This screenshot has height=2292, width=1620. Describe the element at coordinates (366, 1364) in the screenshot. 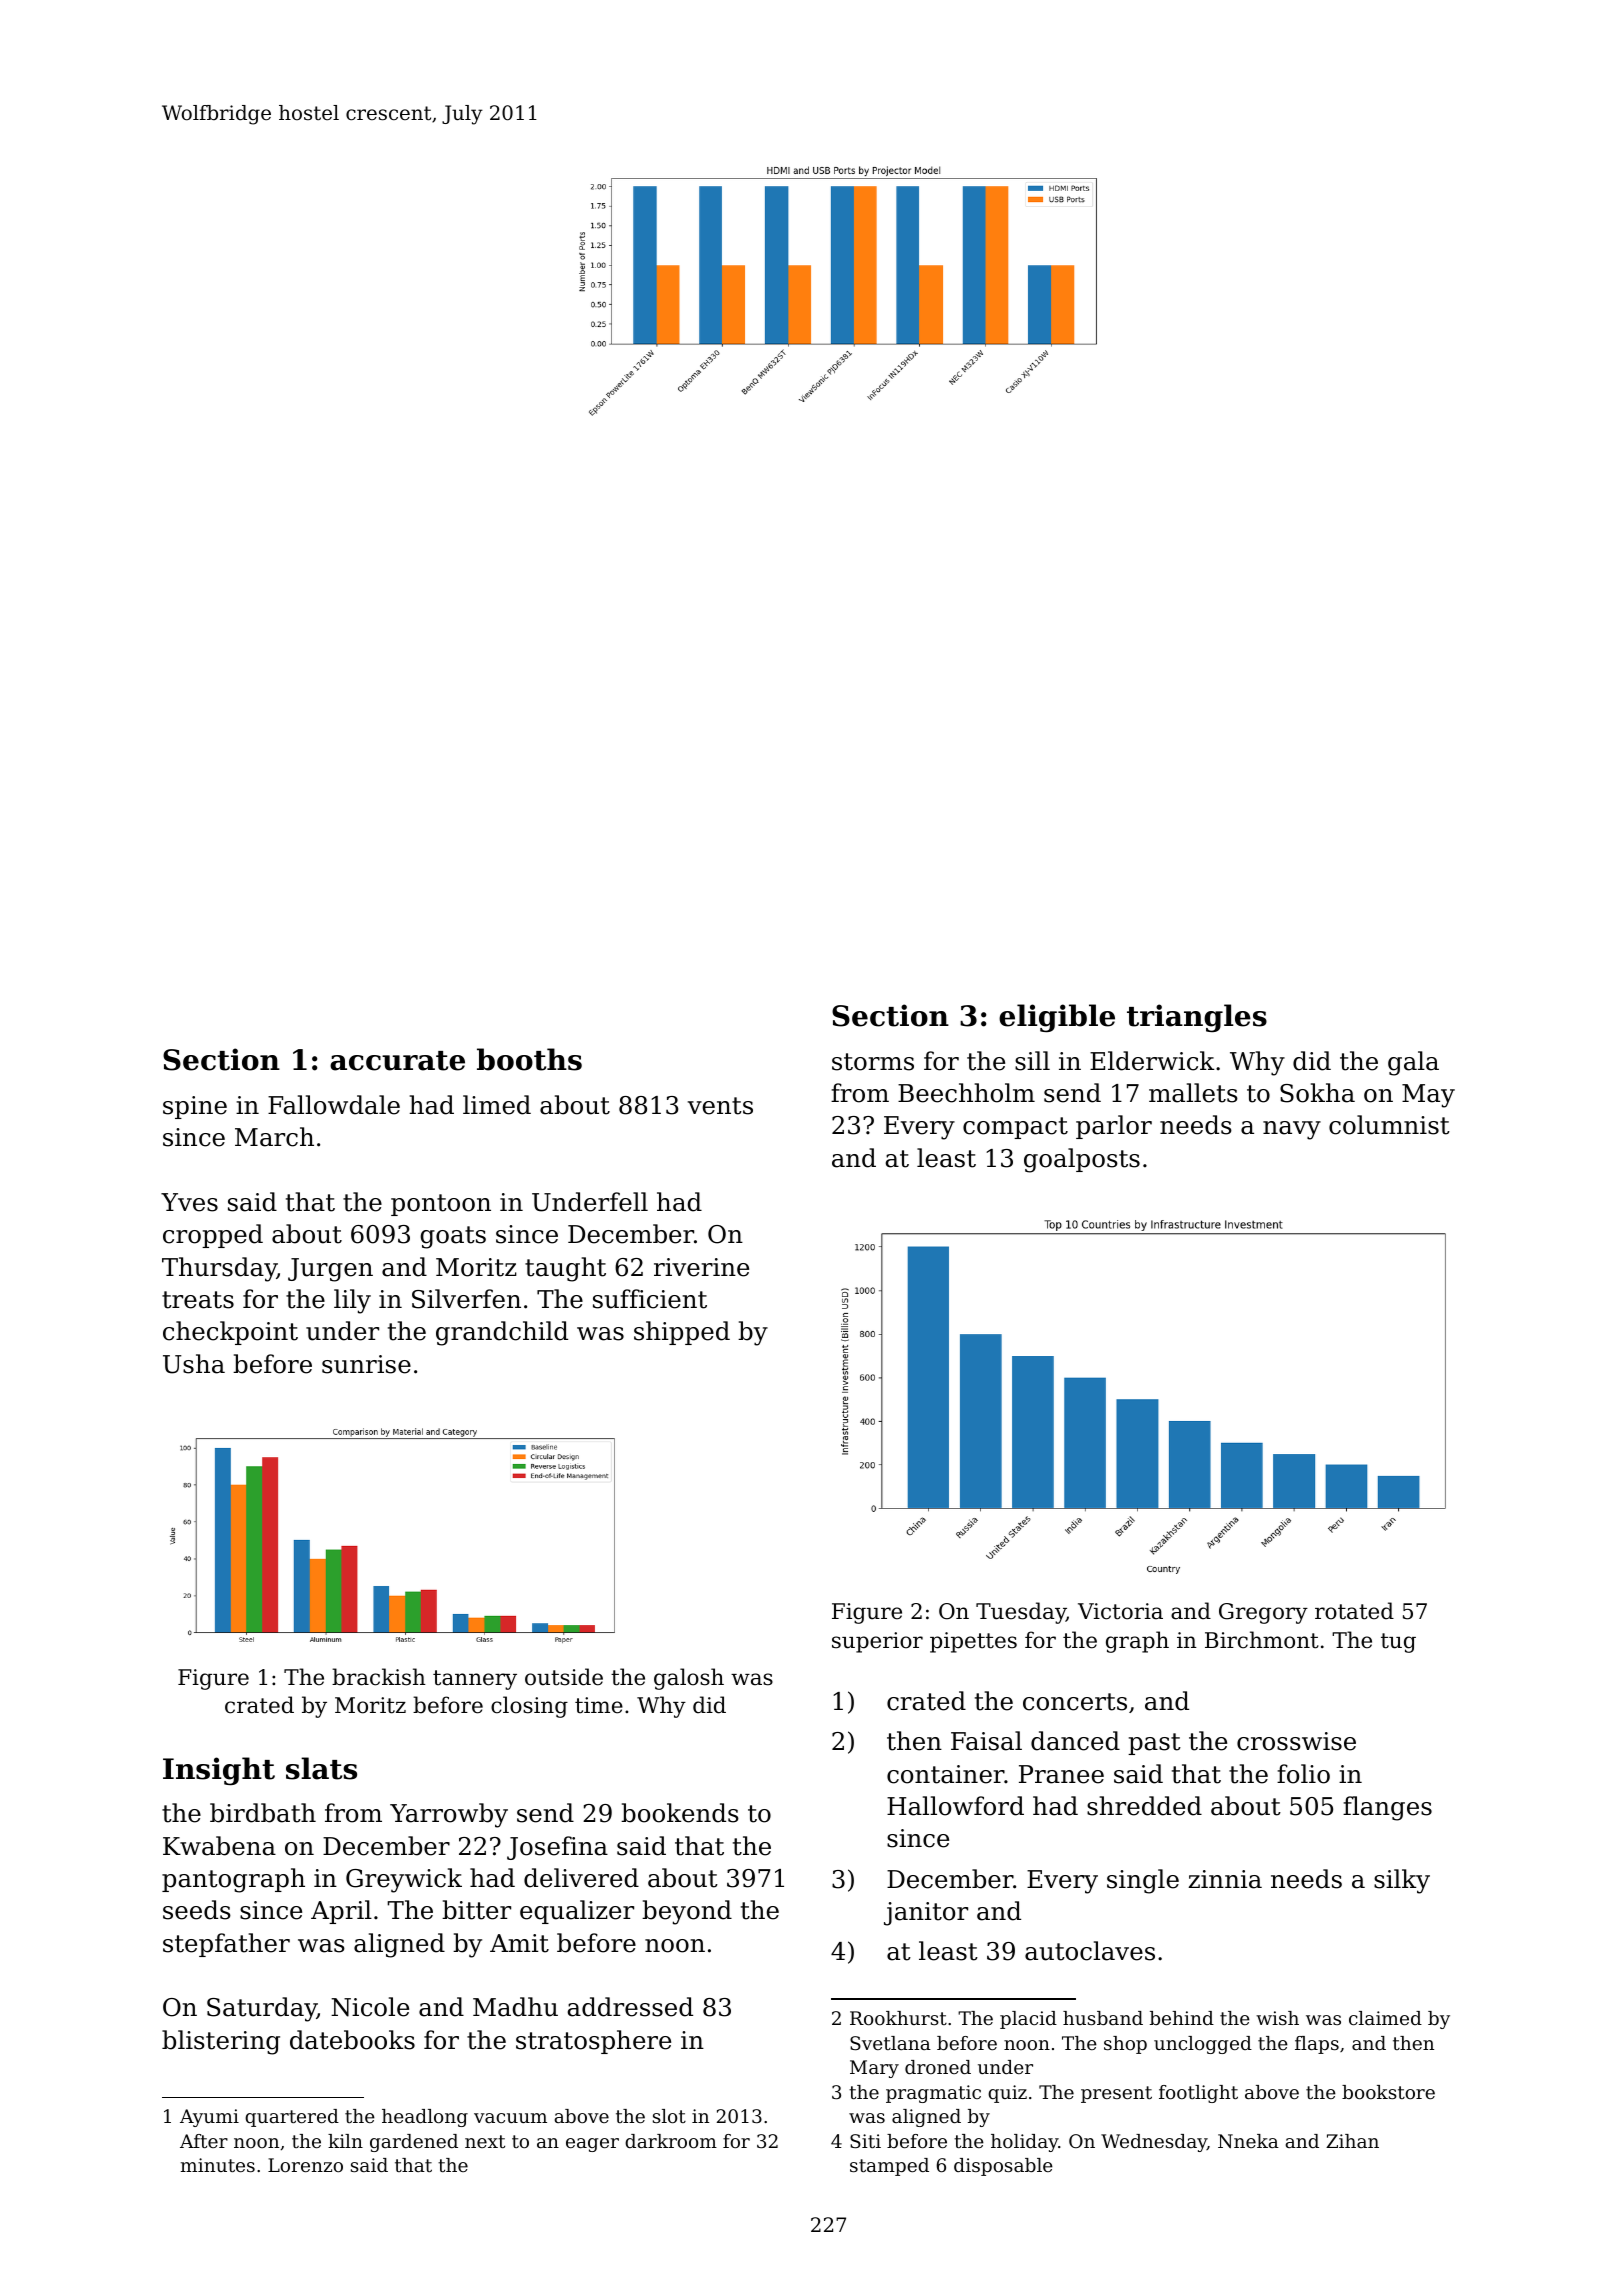

I see `sunrise` at that location.
